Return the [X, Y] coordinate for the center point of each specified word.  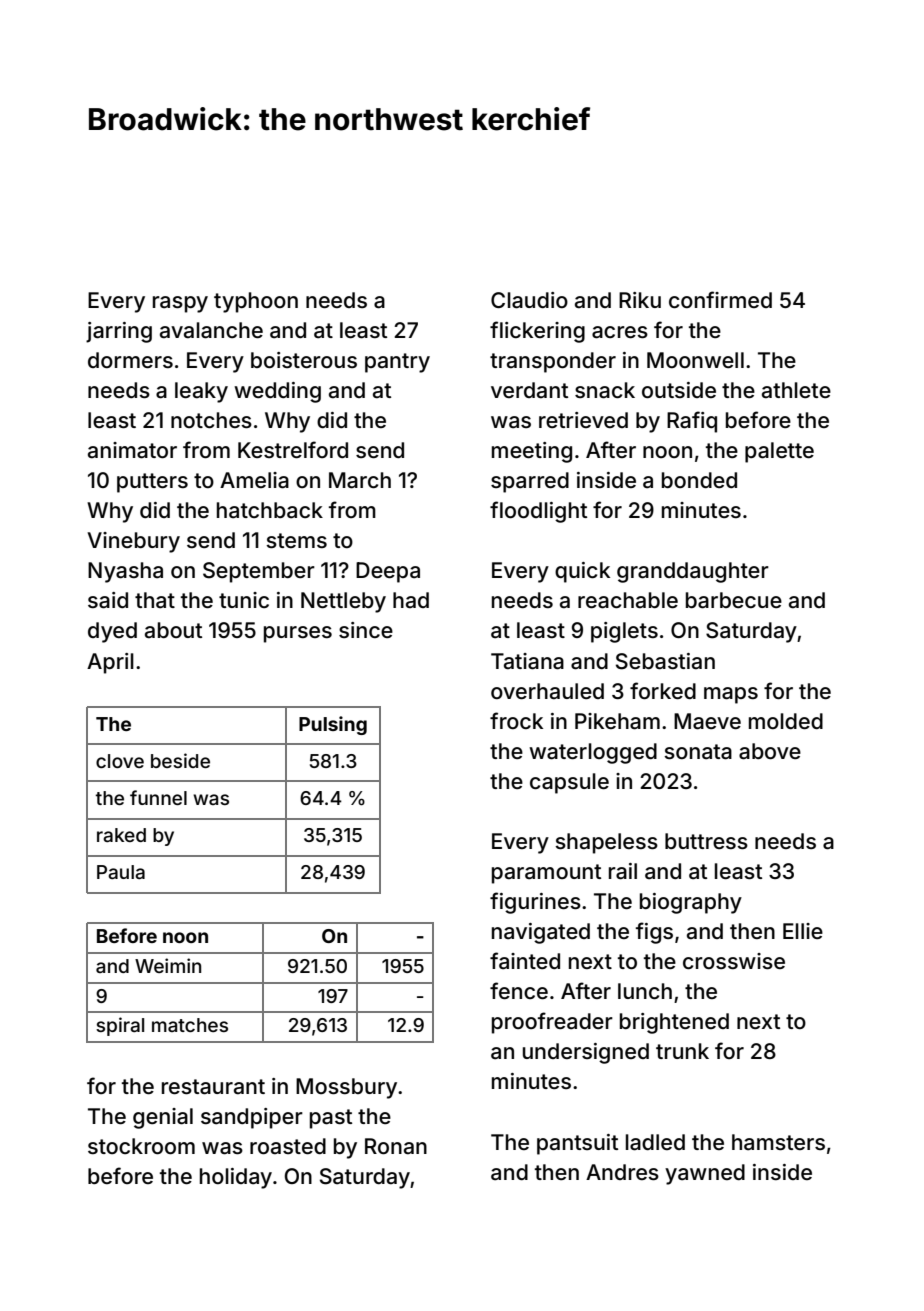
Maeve [707, 721]
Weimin [168, 965]
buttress [706, 841]
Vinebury [133, 542]
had [411, 600]
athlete [796, 390]
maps [731, 695]
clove [120, 761]
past [331, 1119]
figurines [535, 903]
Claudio [529, 300]
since [366, 630]
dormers [130, 360]
